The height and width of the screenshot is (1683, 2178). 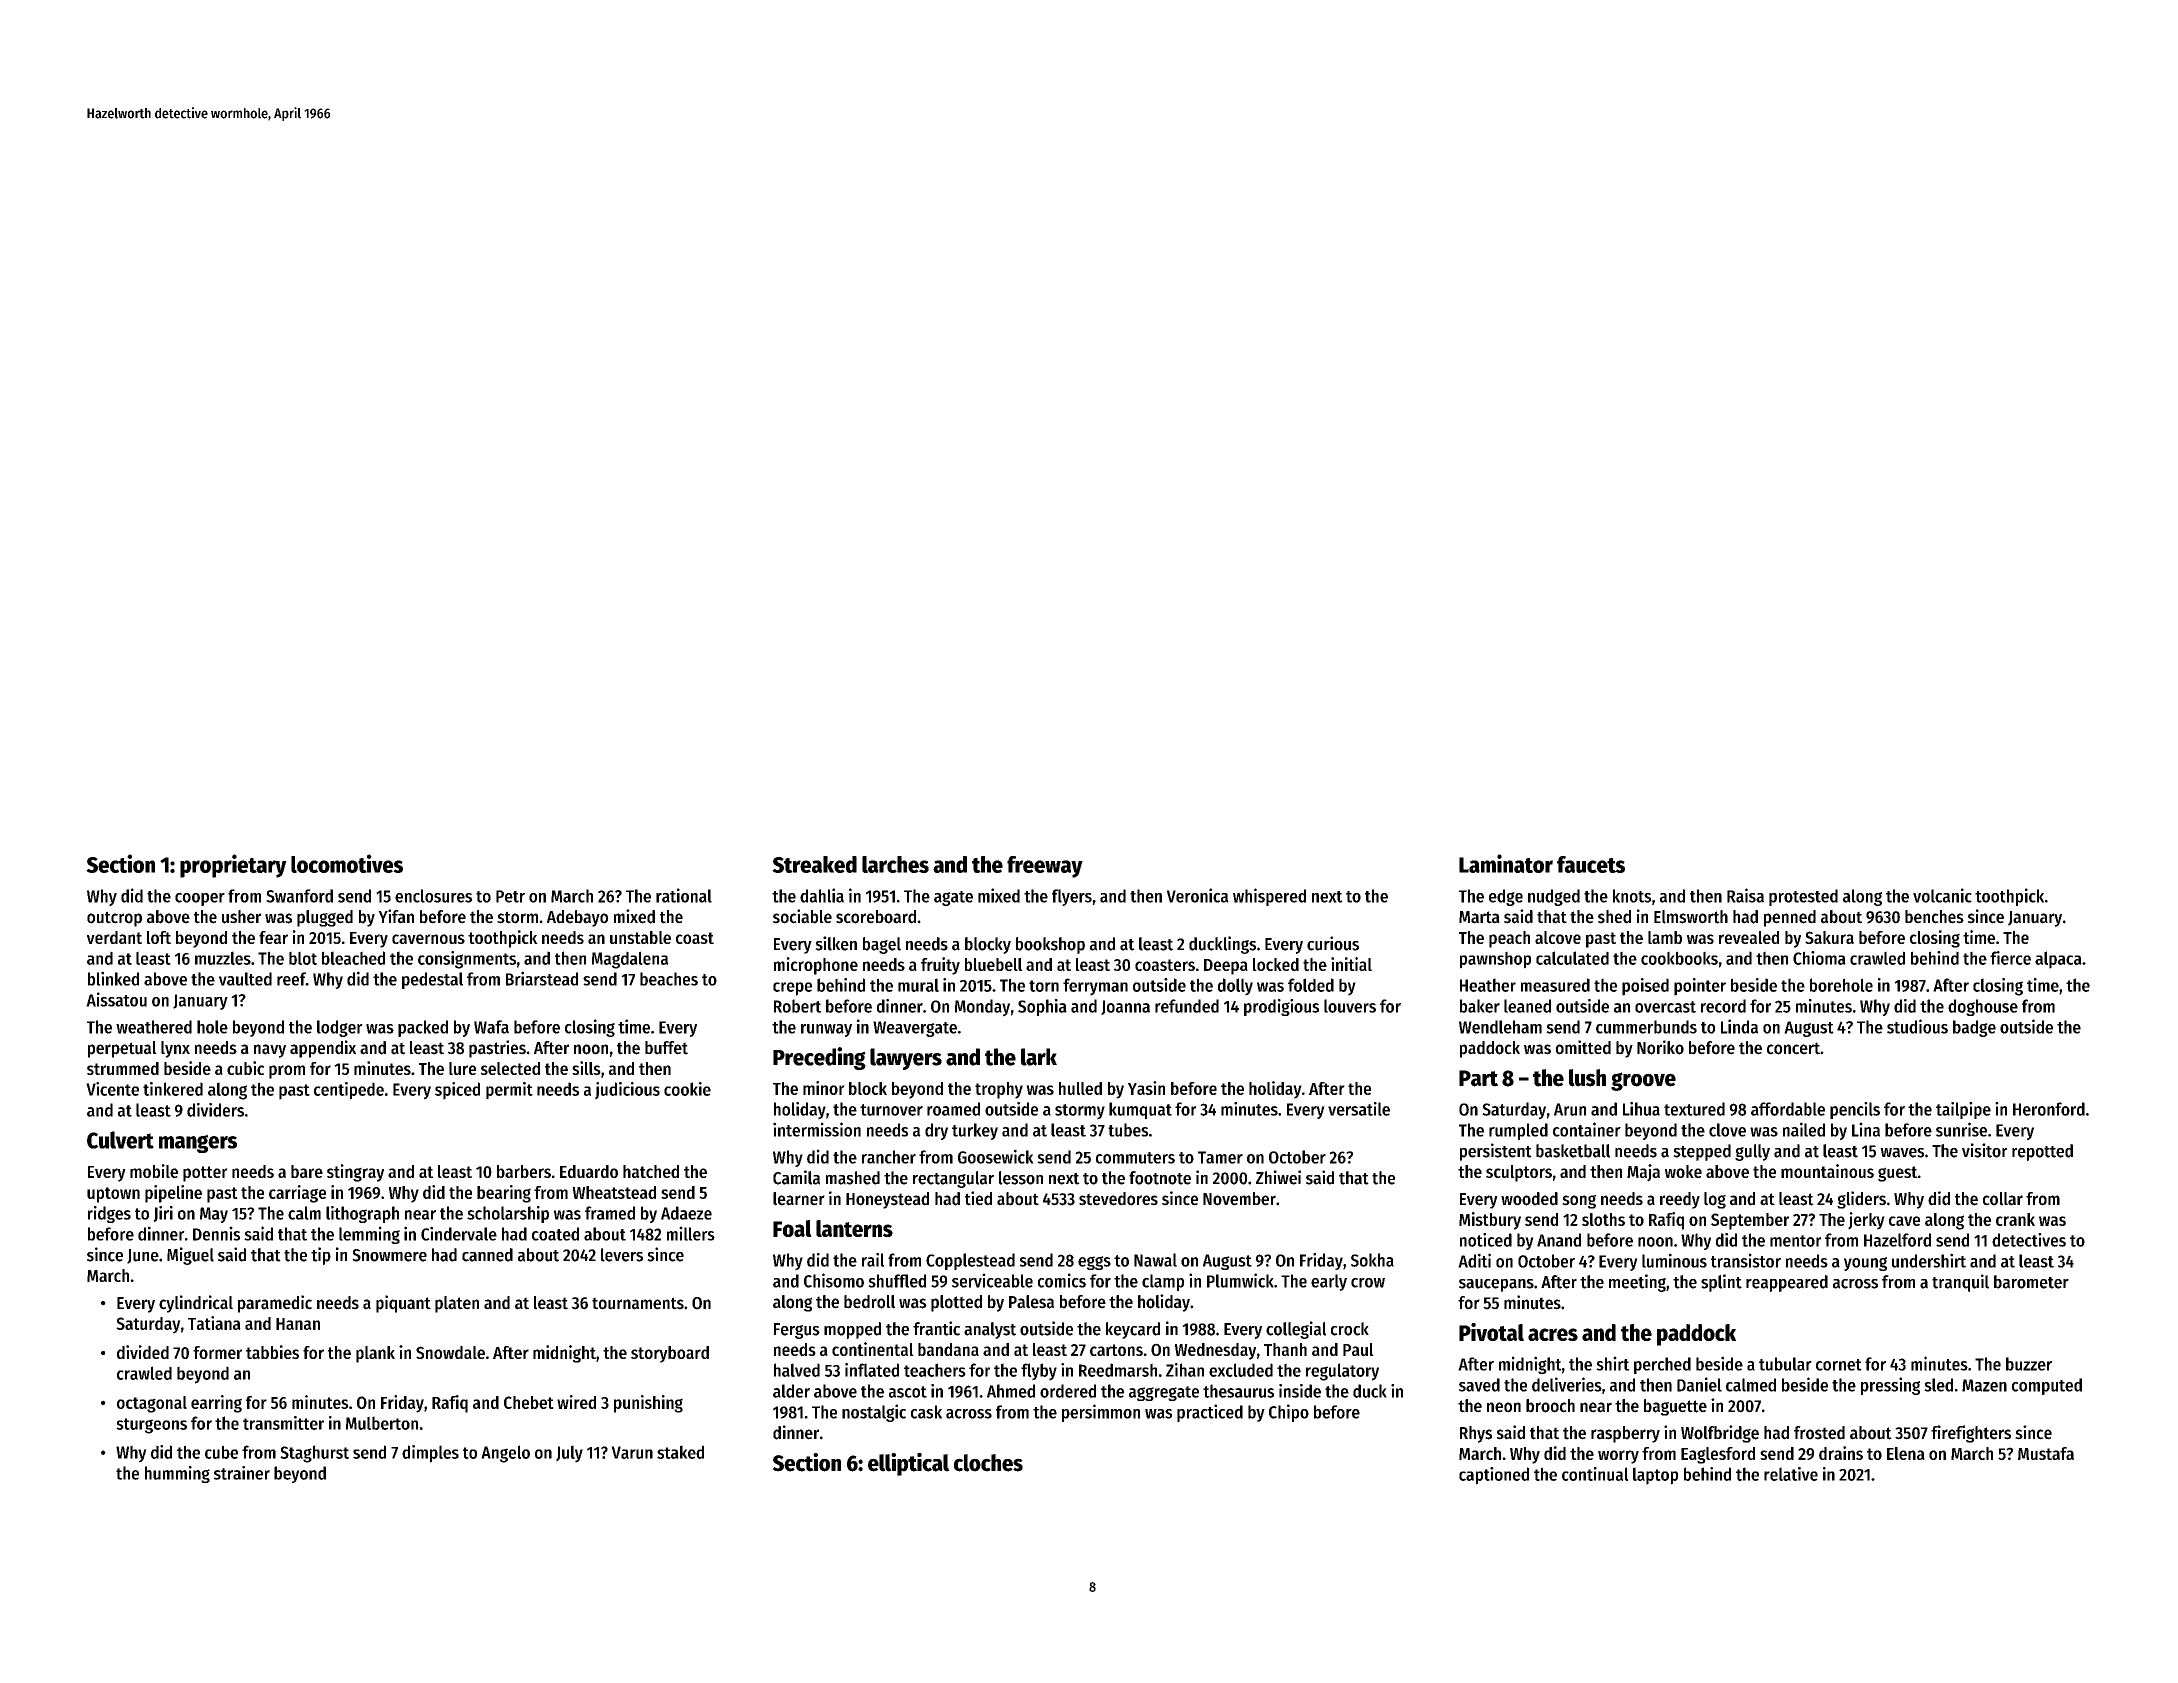 I want to click on serviceable, so click(x=992, y=1280).
